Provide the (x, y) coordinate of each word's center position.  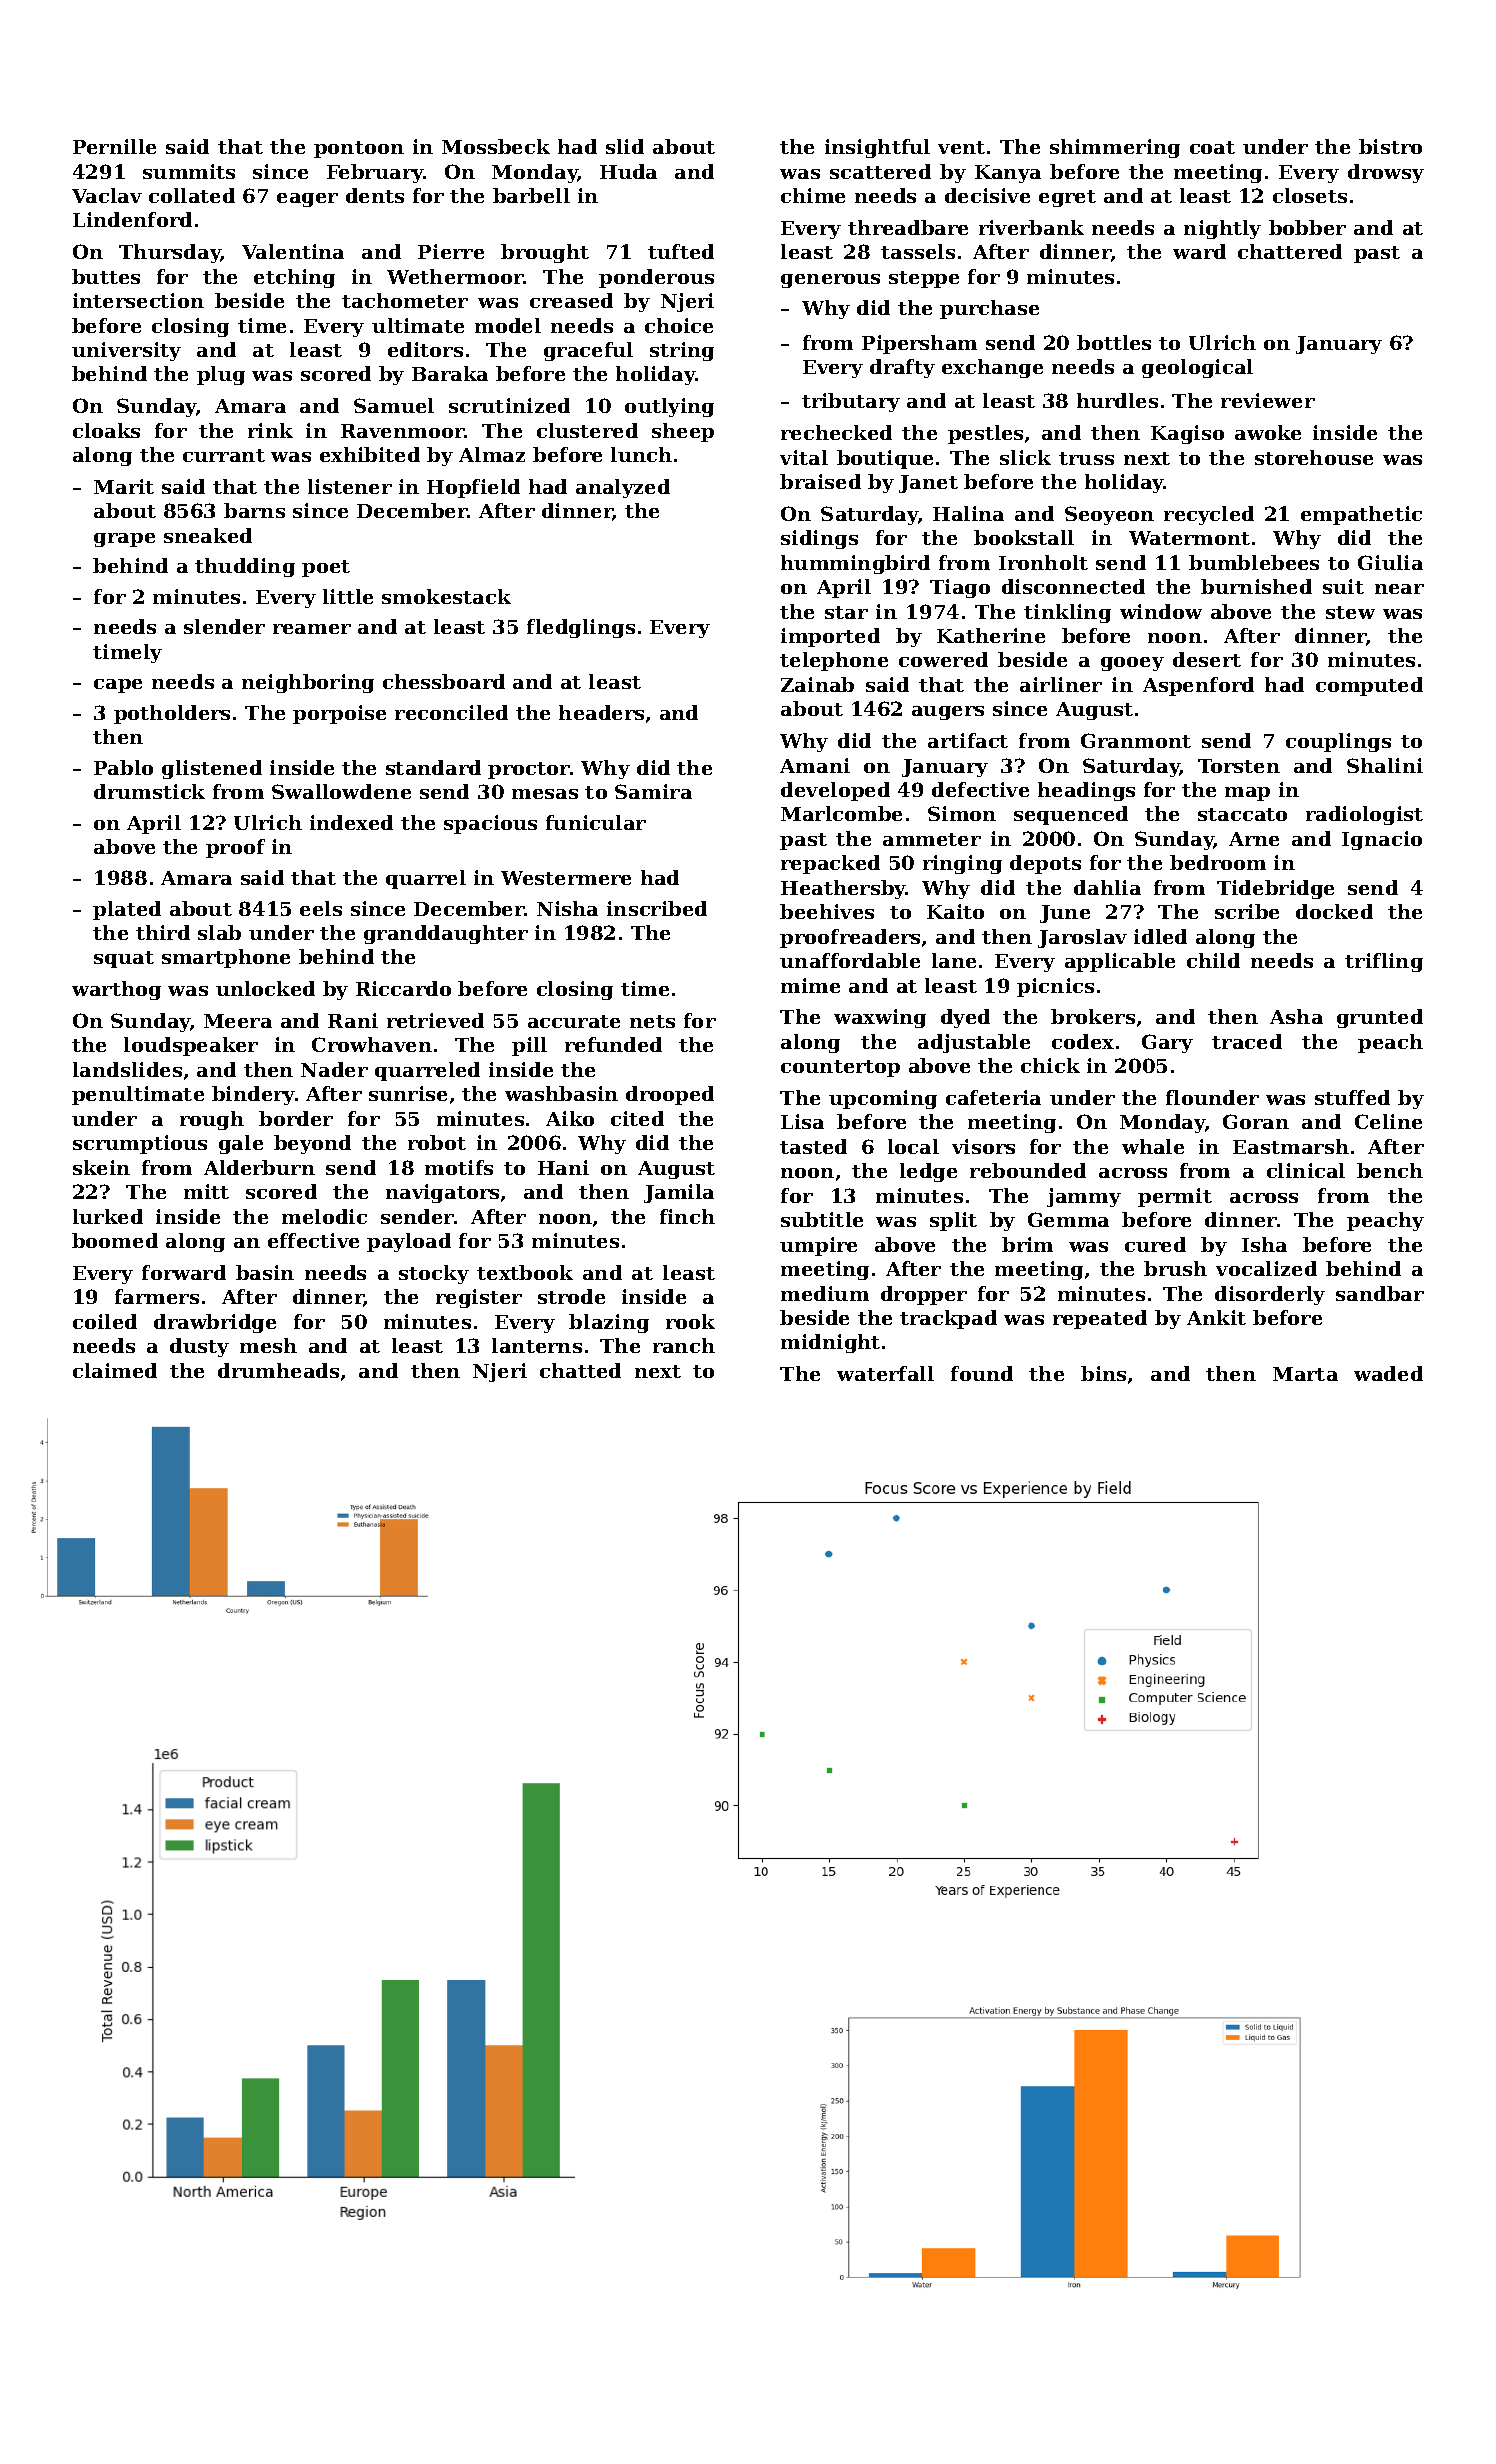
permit (1175, 1197)
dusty (199, 1347)
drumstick (149, 791)
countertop (840, 1068)
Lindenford (132, 219)
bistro (1390, 146)
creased (571, 300)
